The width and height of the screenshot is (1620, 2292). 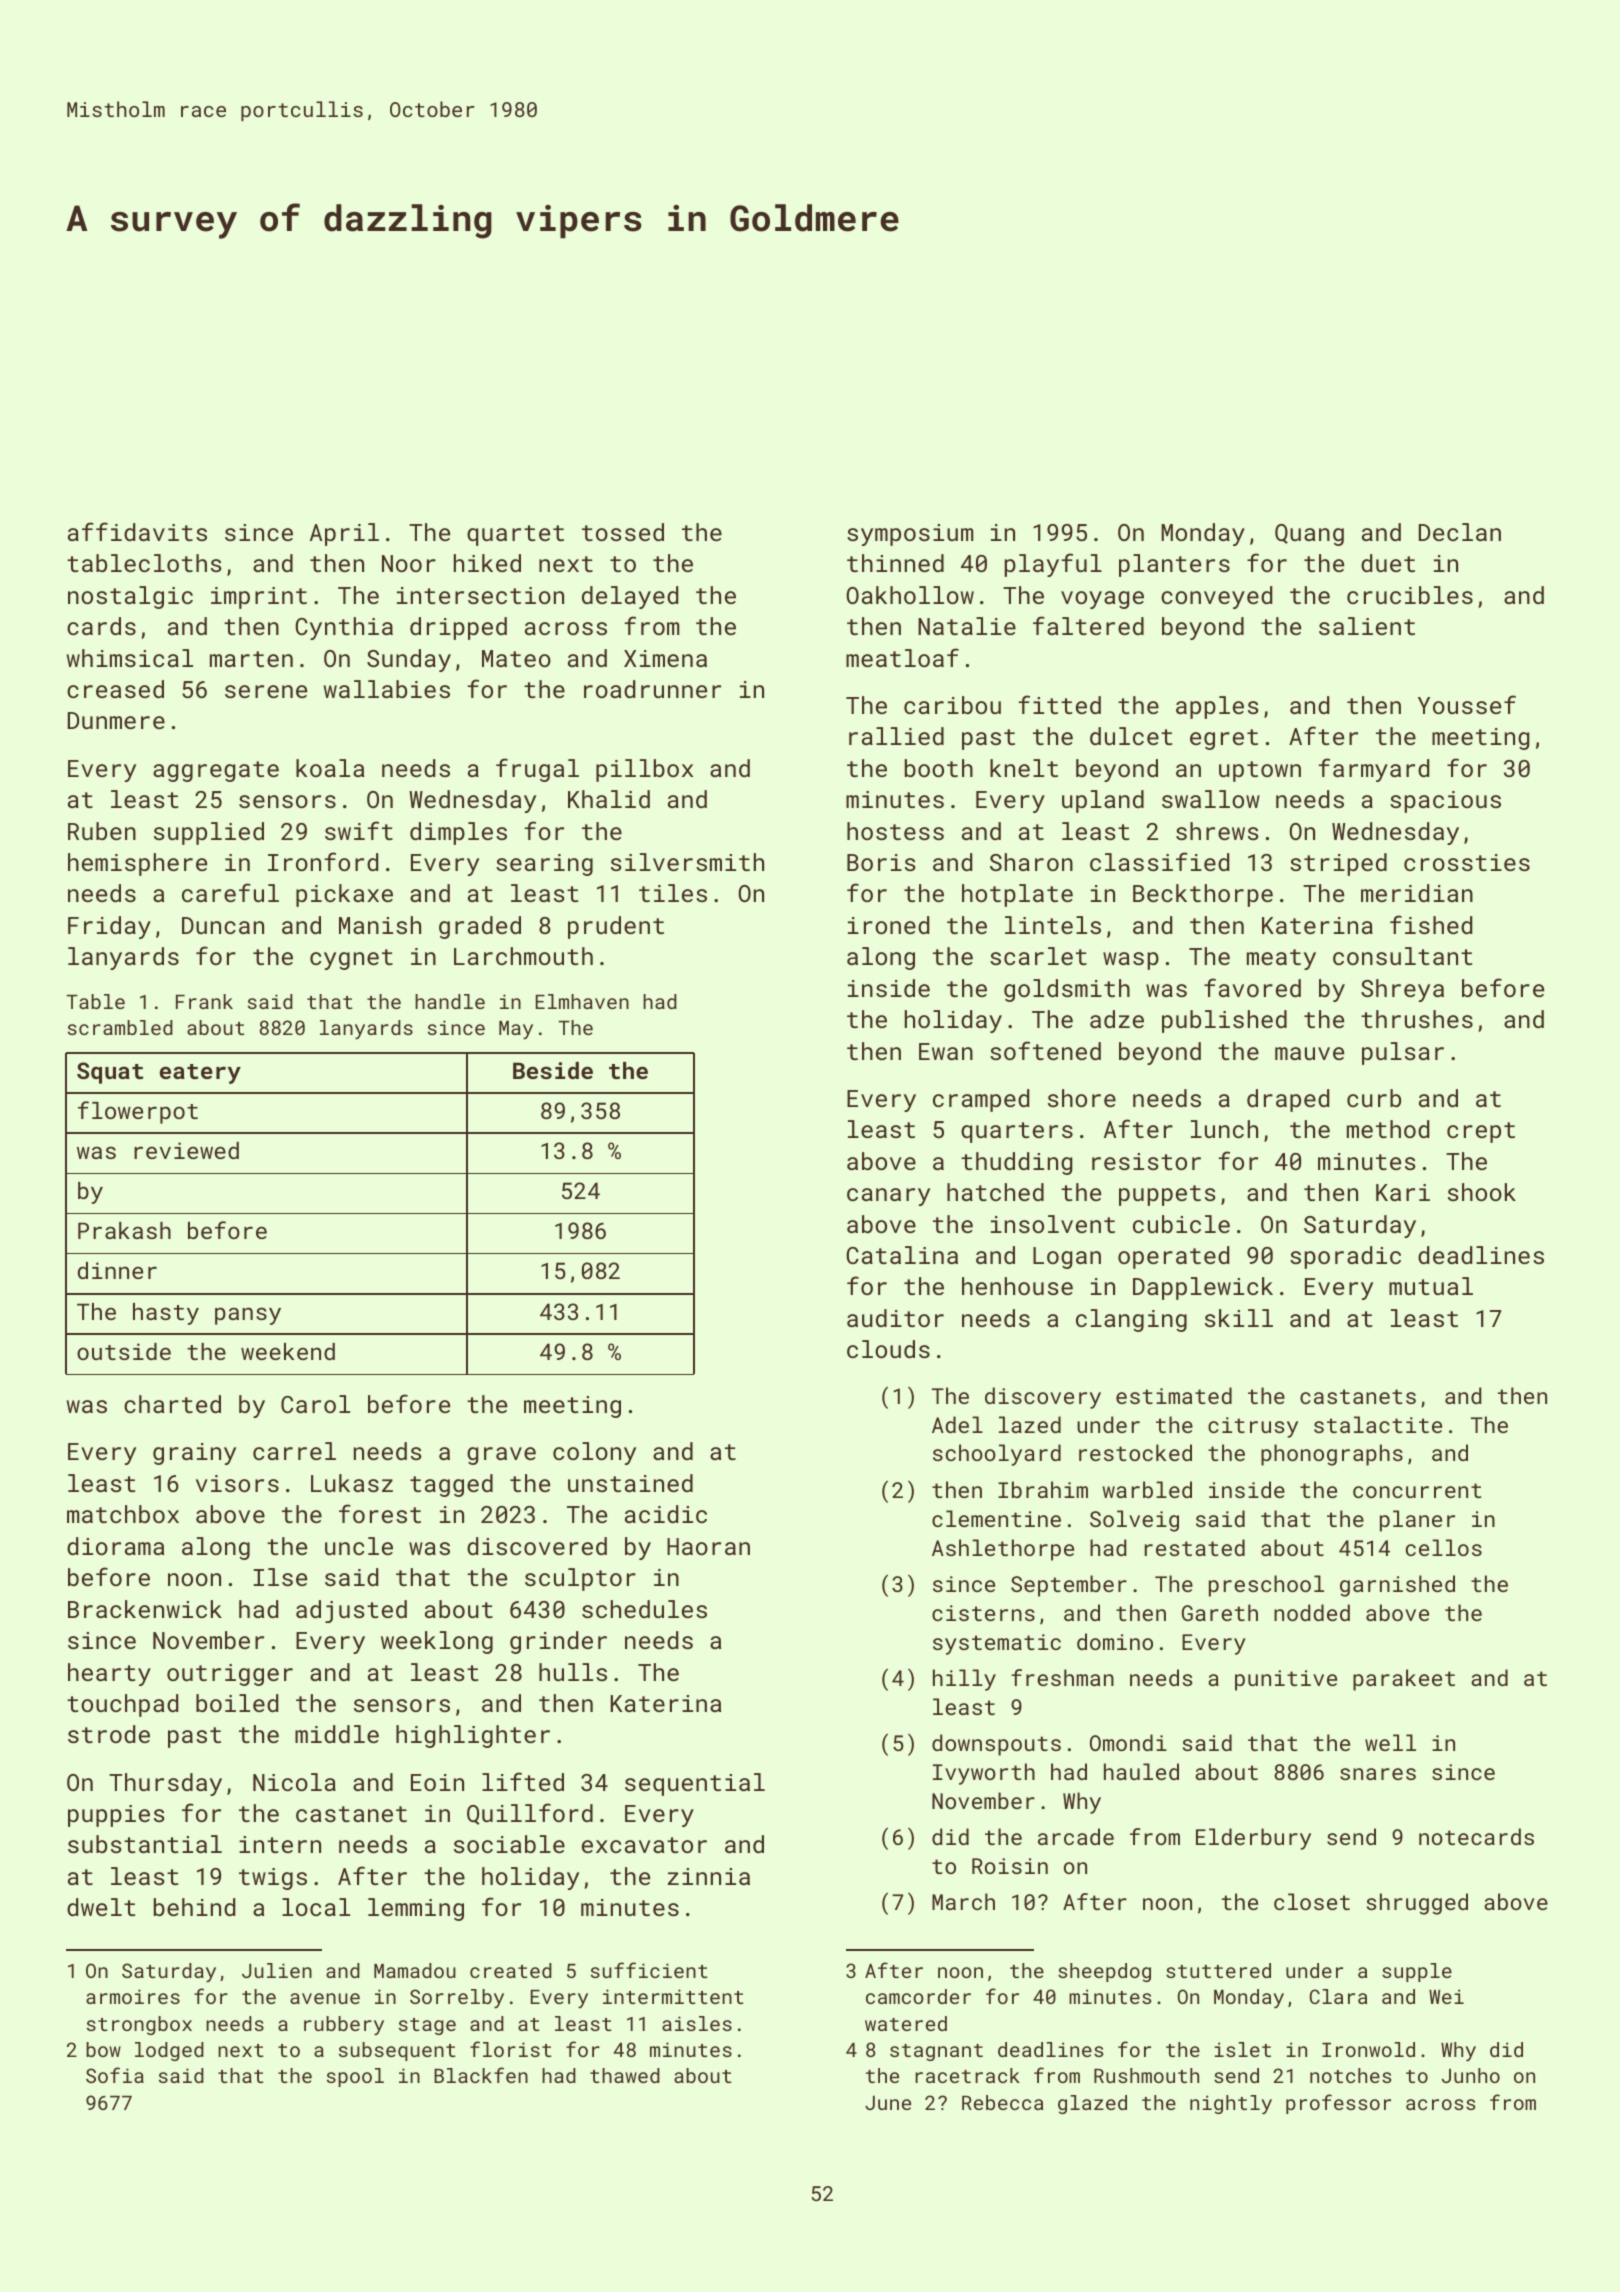 What do you see at coordinates (1309, 535) in the screenshot?
I see `Quang` at bounding box center [1309, 535].
